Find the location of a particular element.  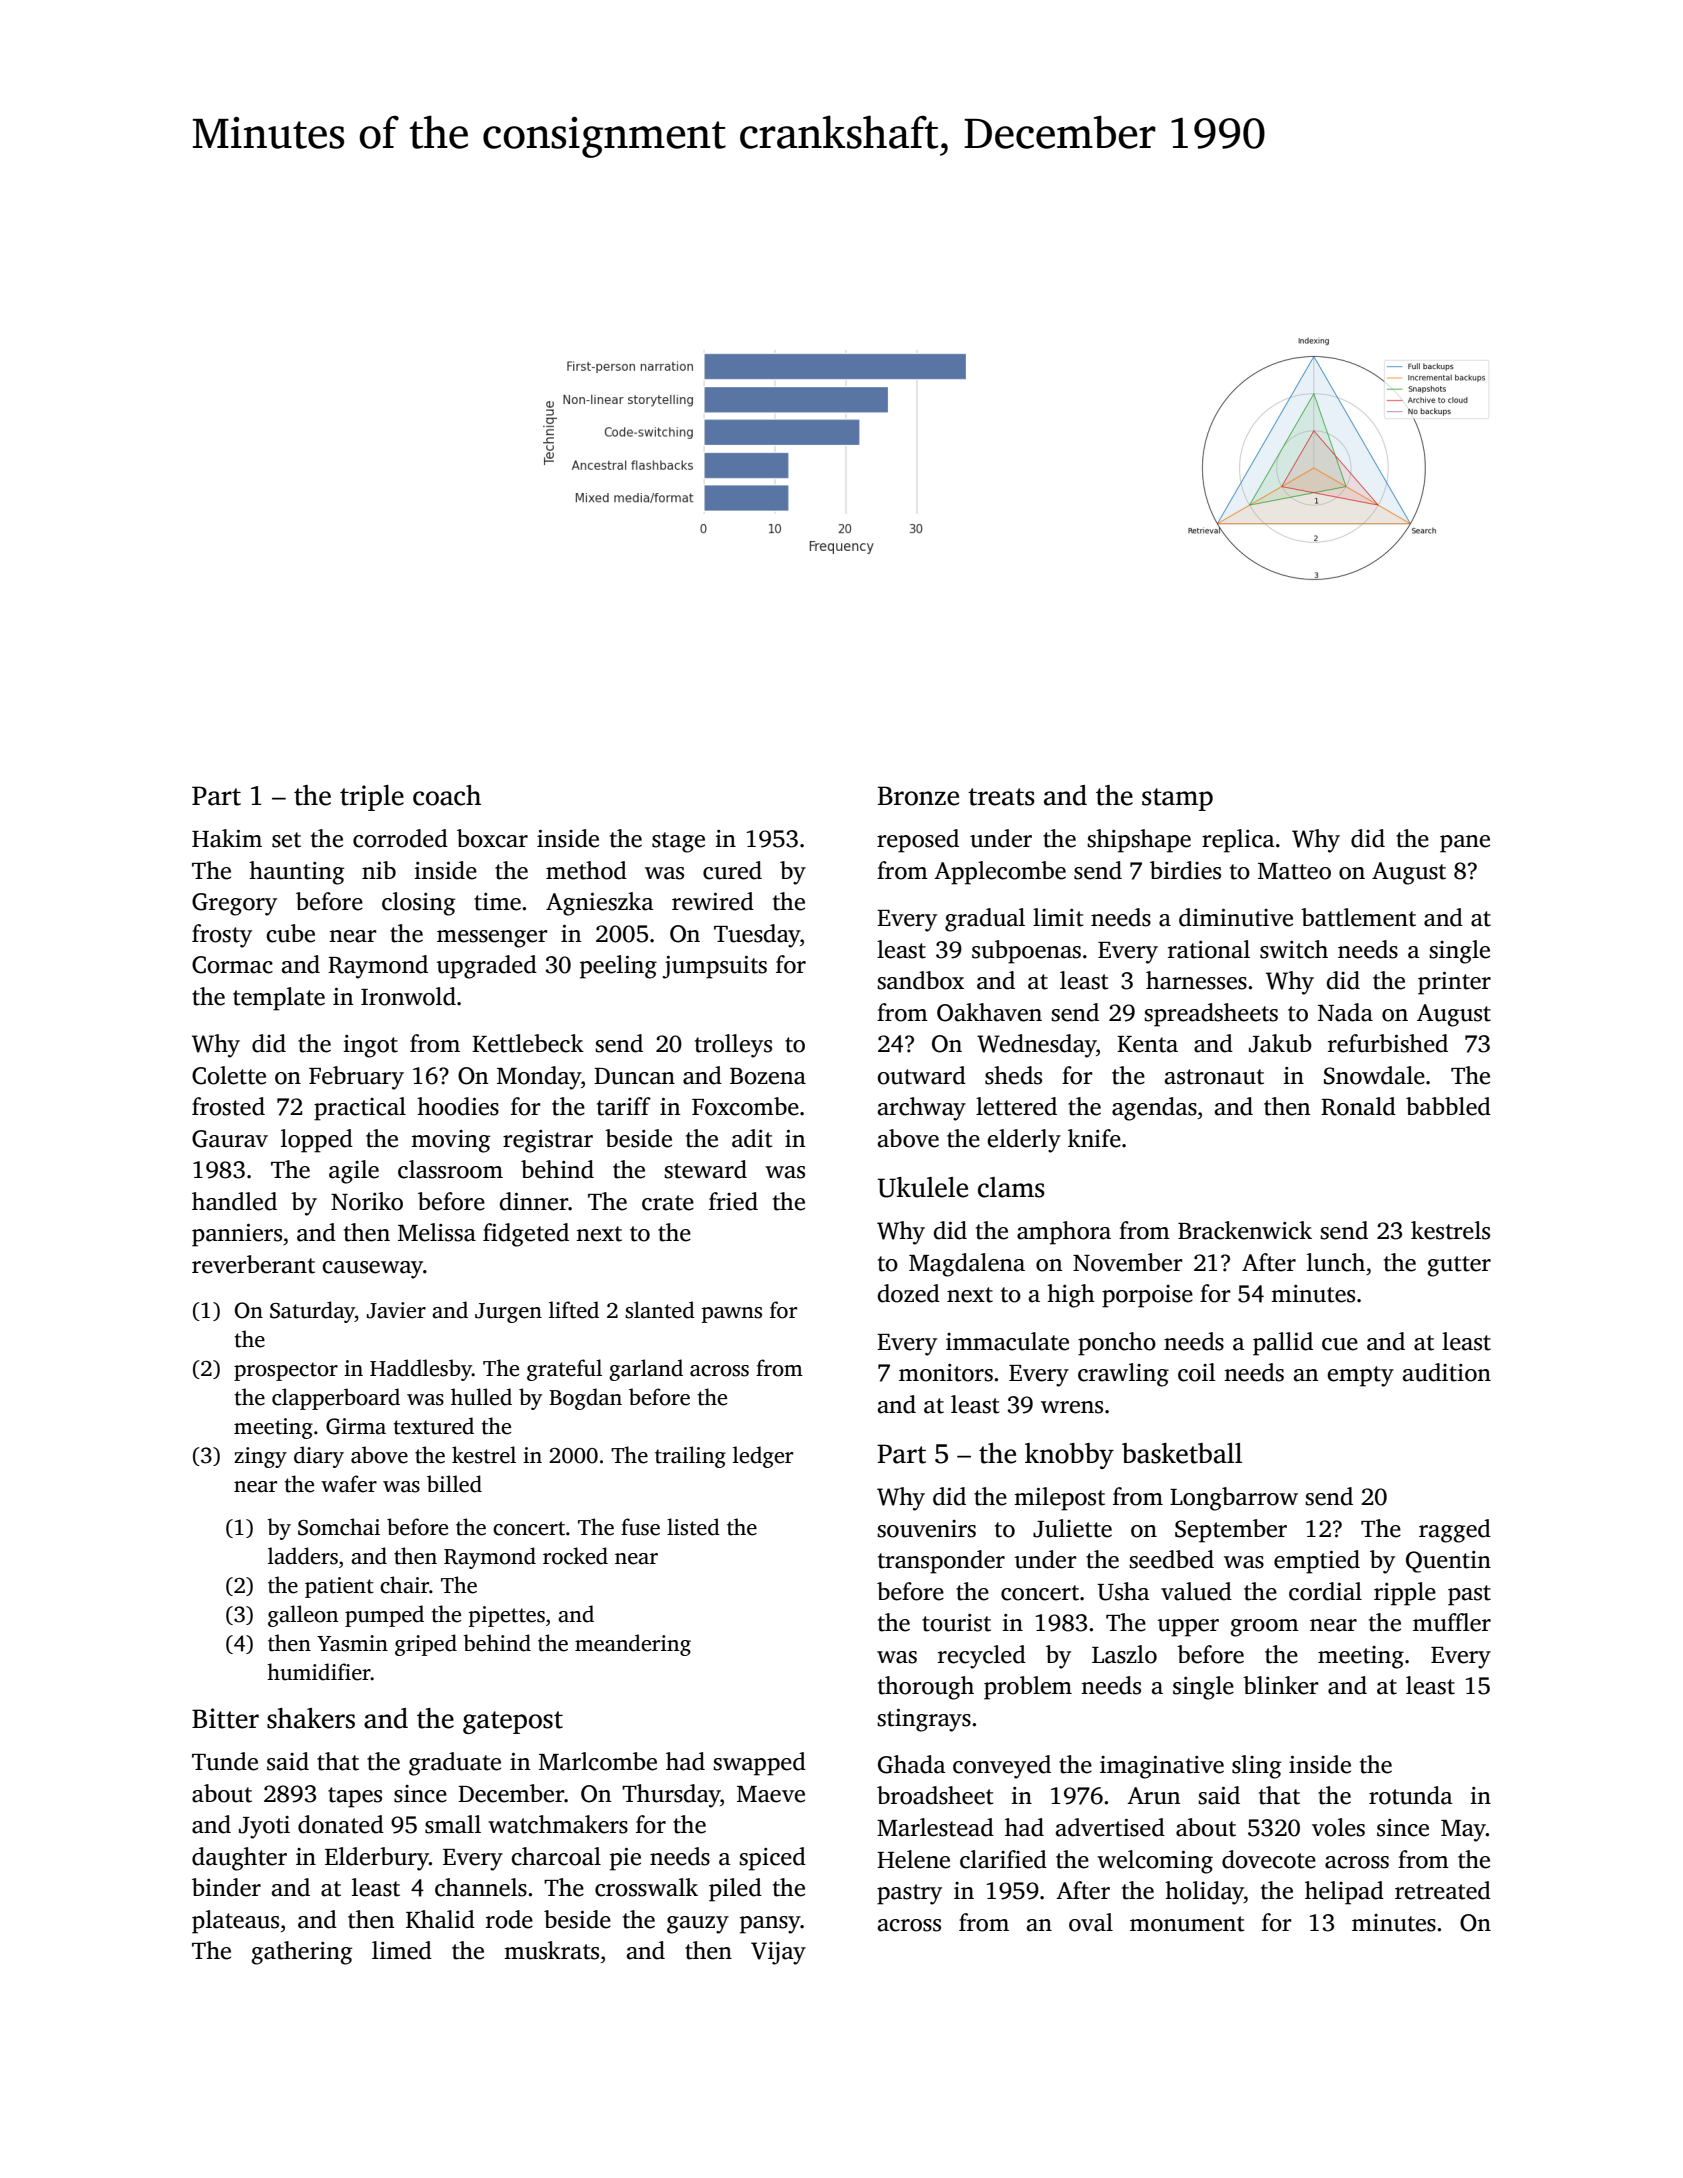

coach is located at coordinates (447, 795).
